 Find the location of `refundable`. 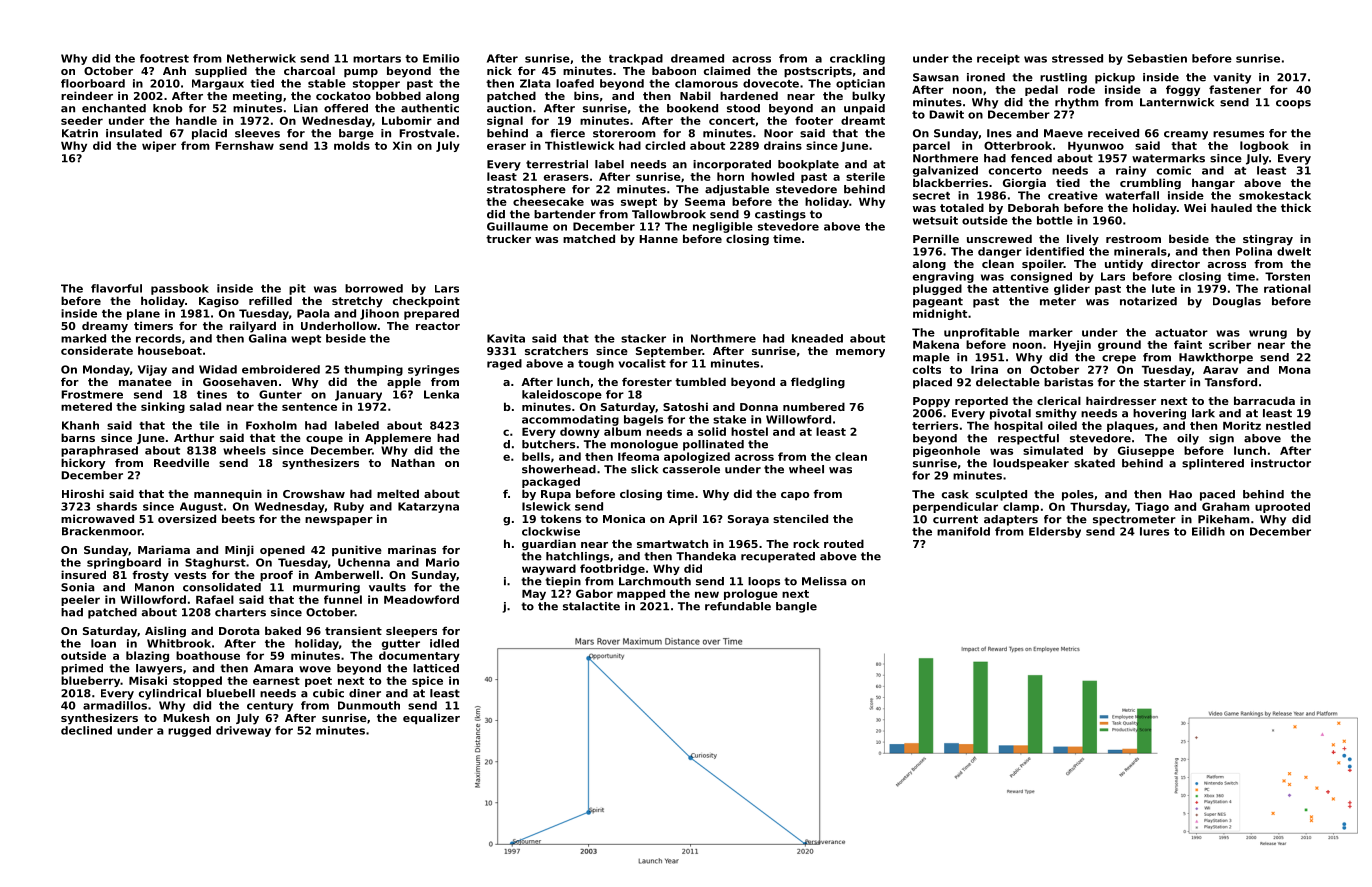

refundable is located at coordinates (738, 606).
